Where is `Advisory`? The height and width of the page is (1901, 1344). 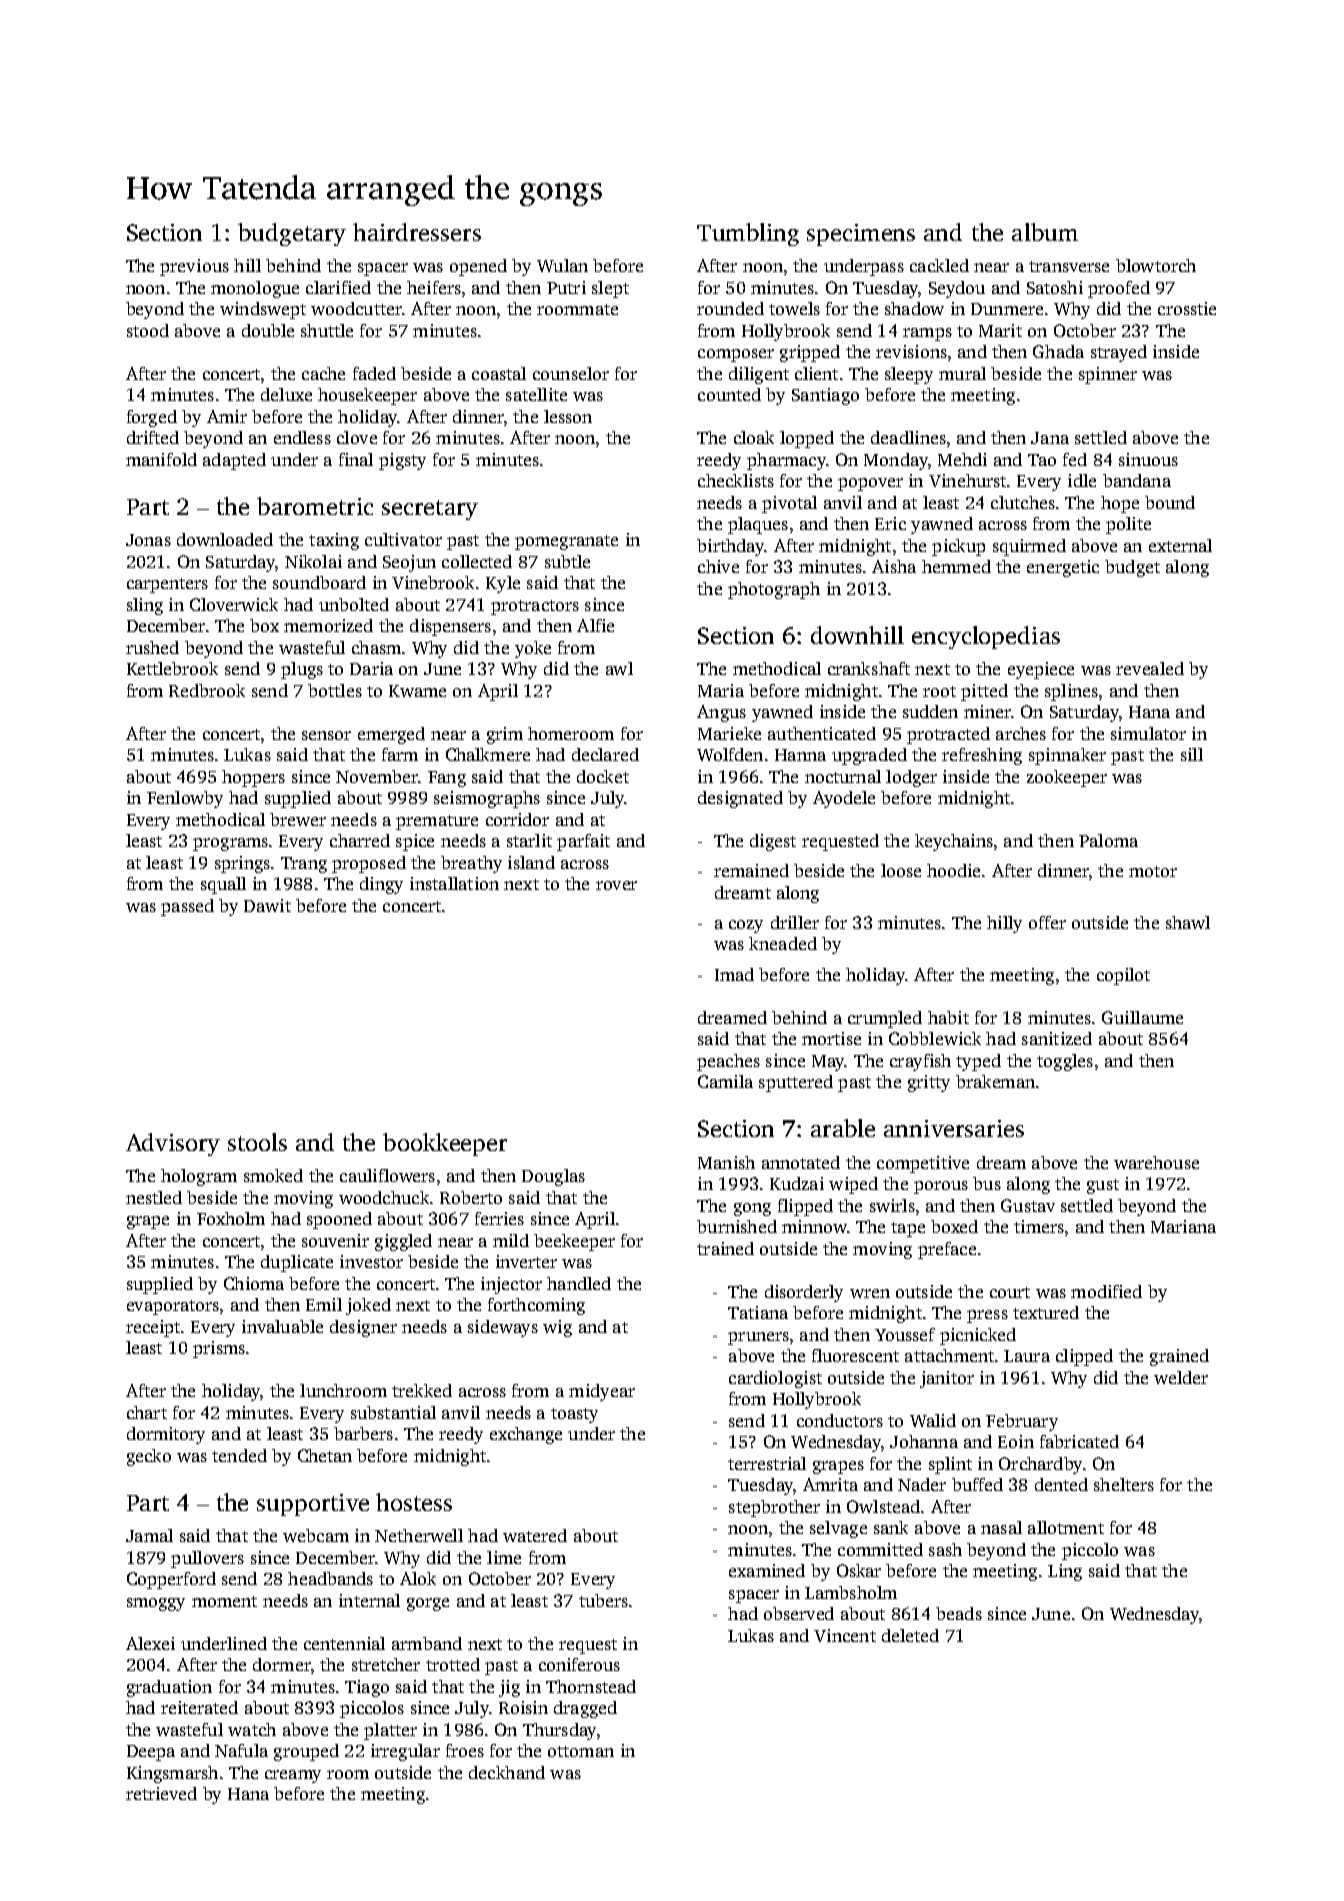 Advisory is located at coordinates (173, 1144).
